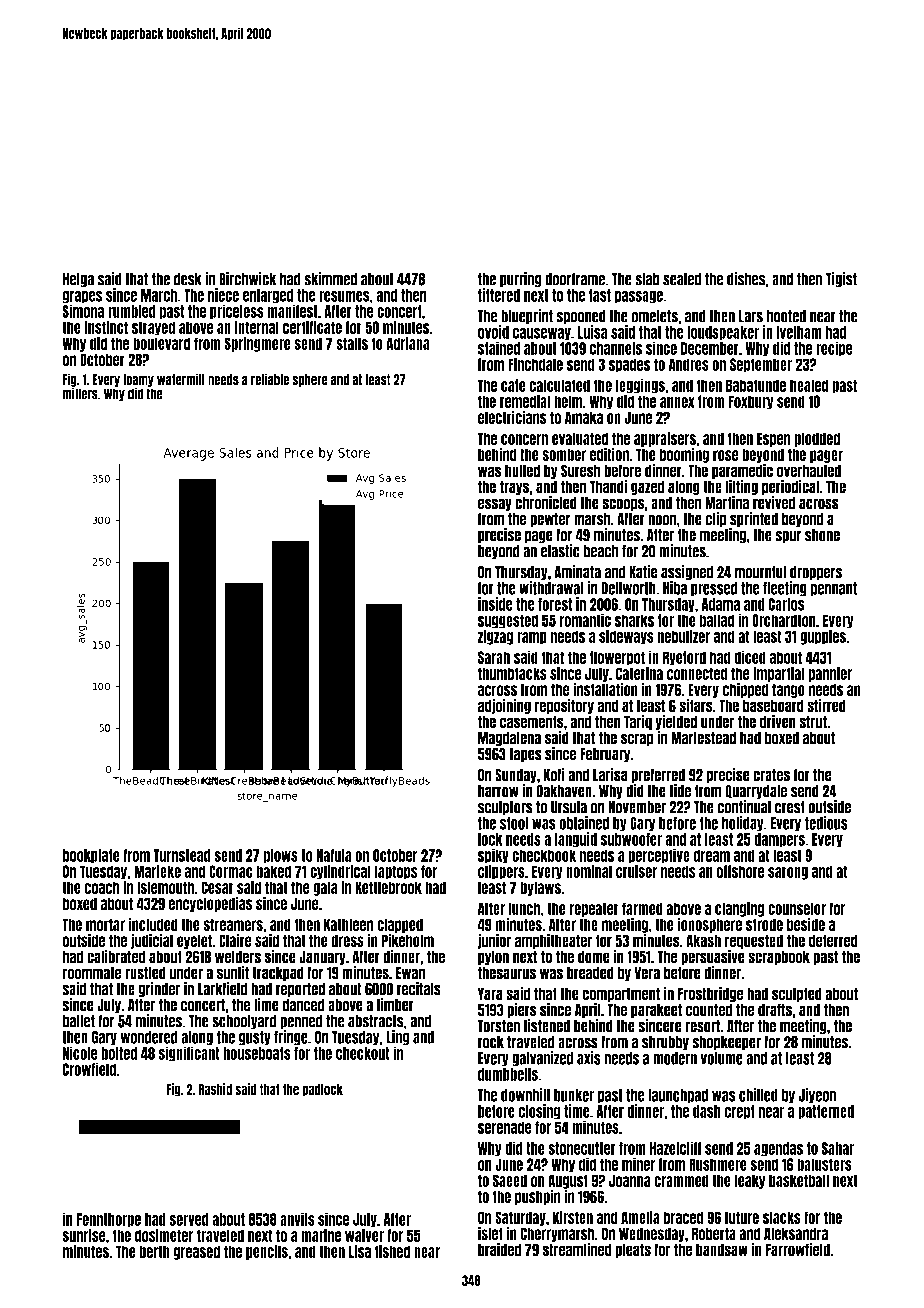  Describe the element at coordinates (154, 1251) in the screenshot. I see `berth` at that location.
